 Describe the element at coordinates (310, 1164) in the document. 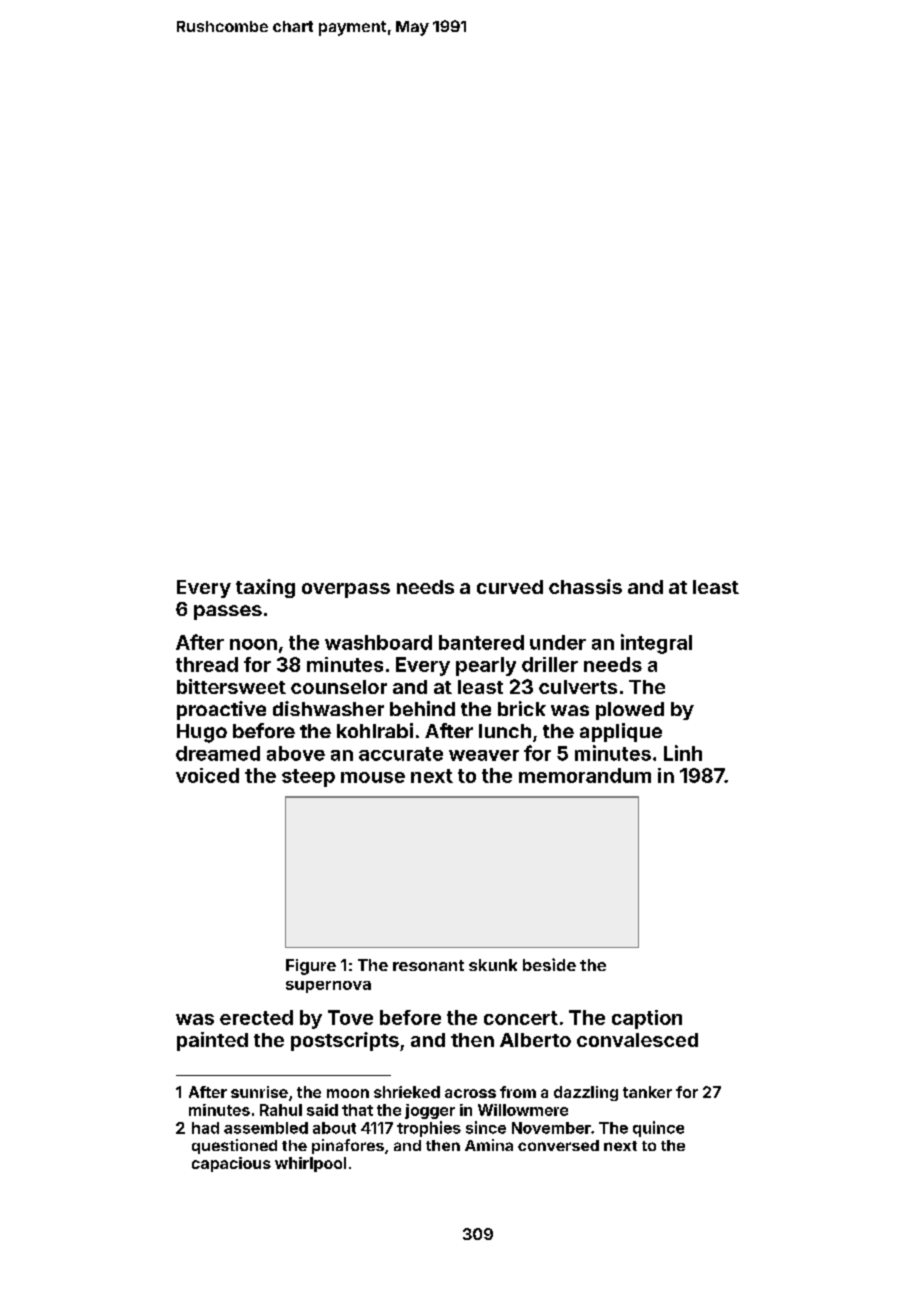

I see `whirlpool` at that location.
